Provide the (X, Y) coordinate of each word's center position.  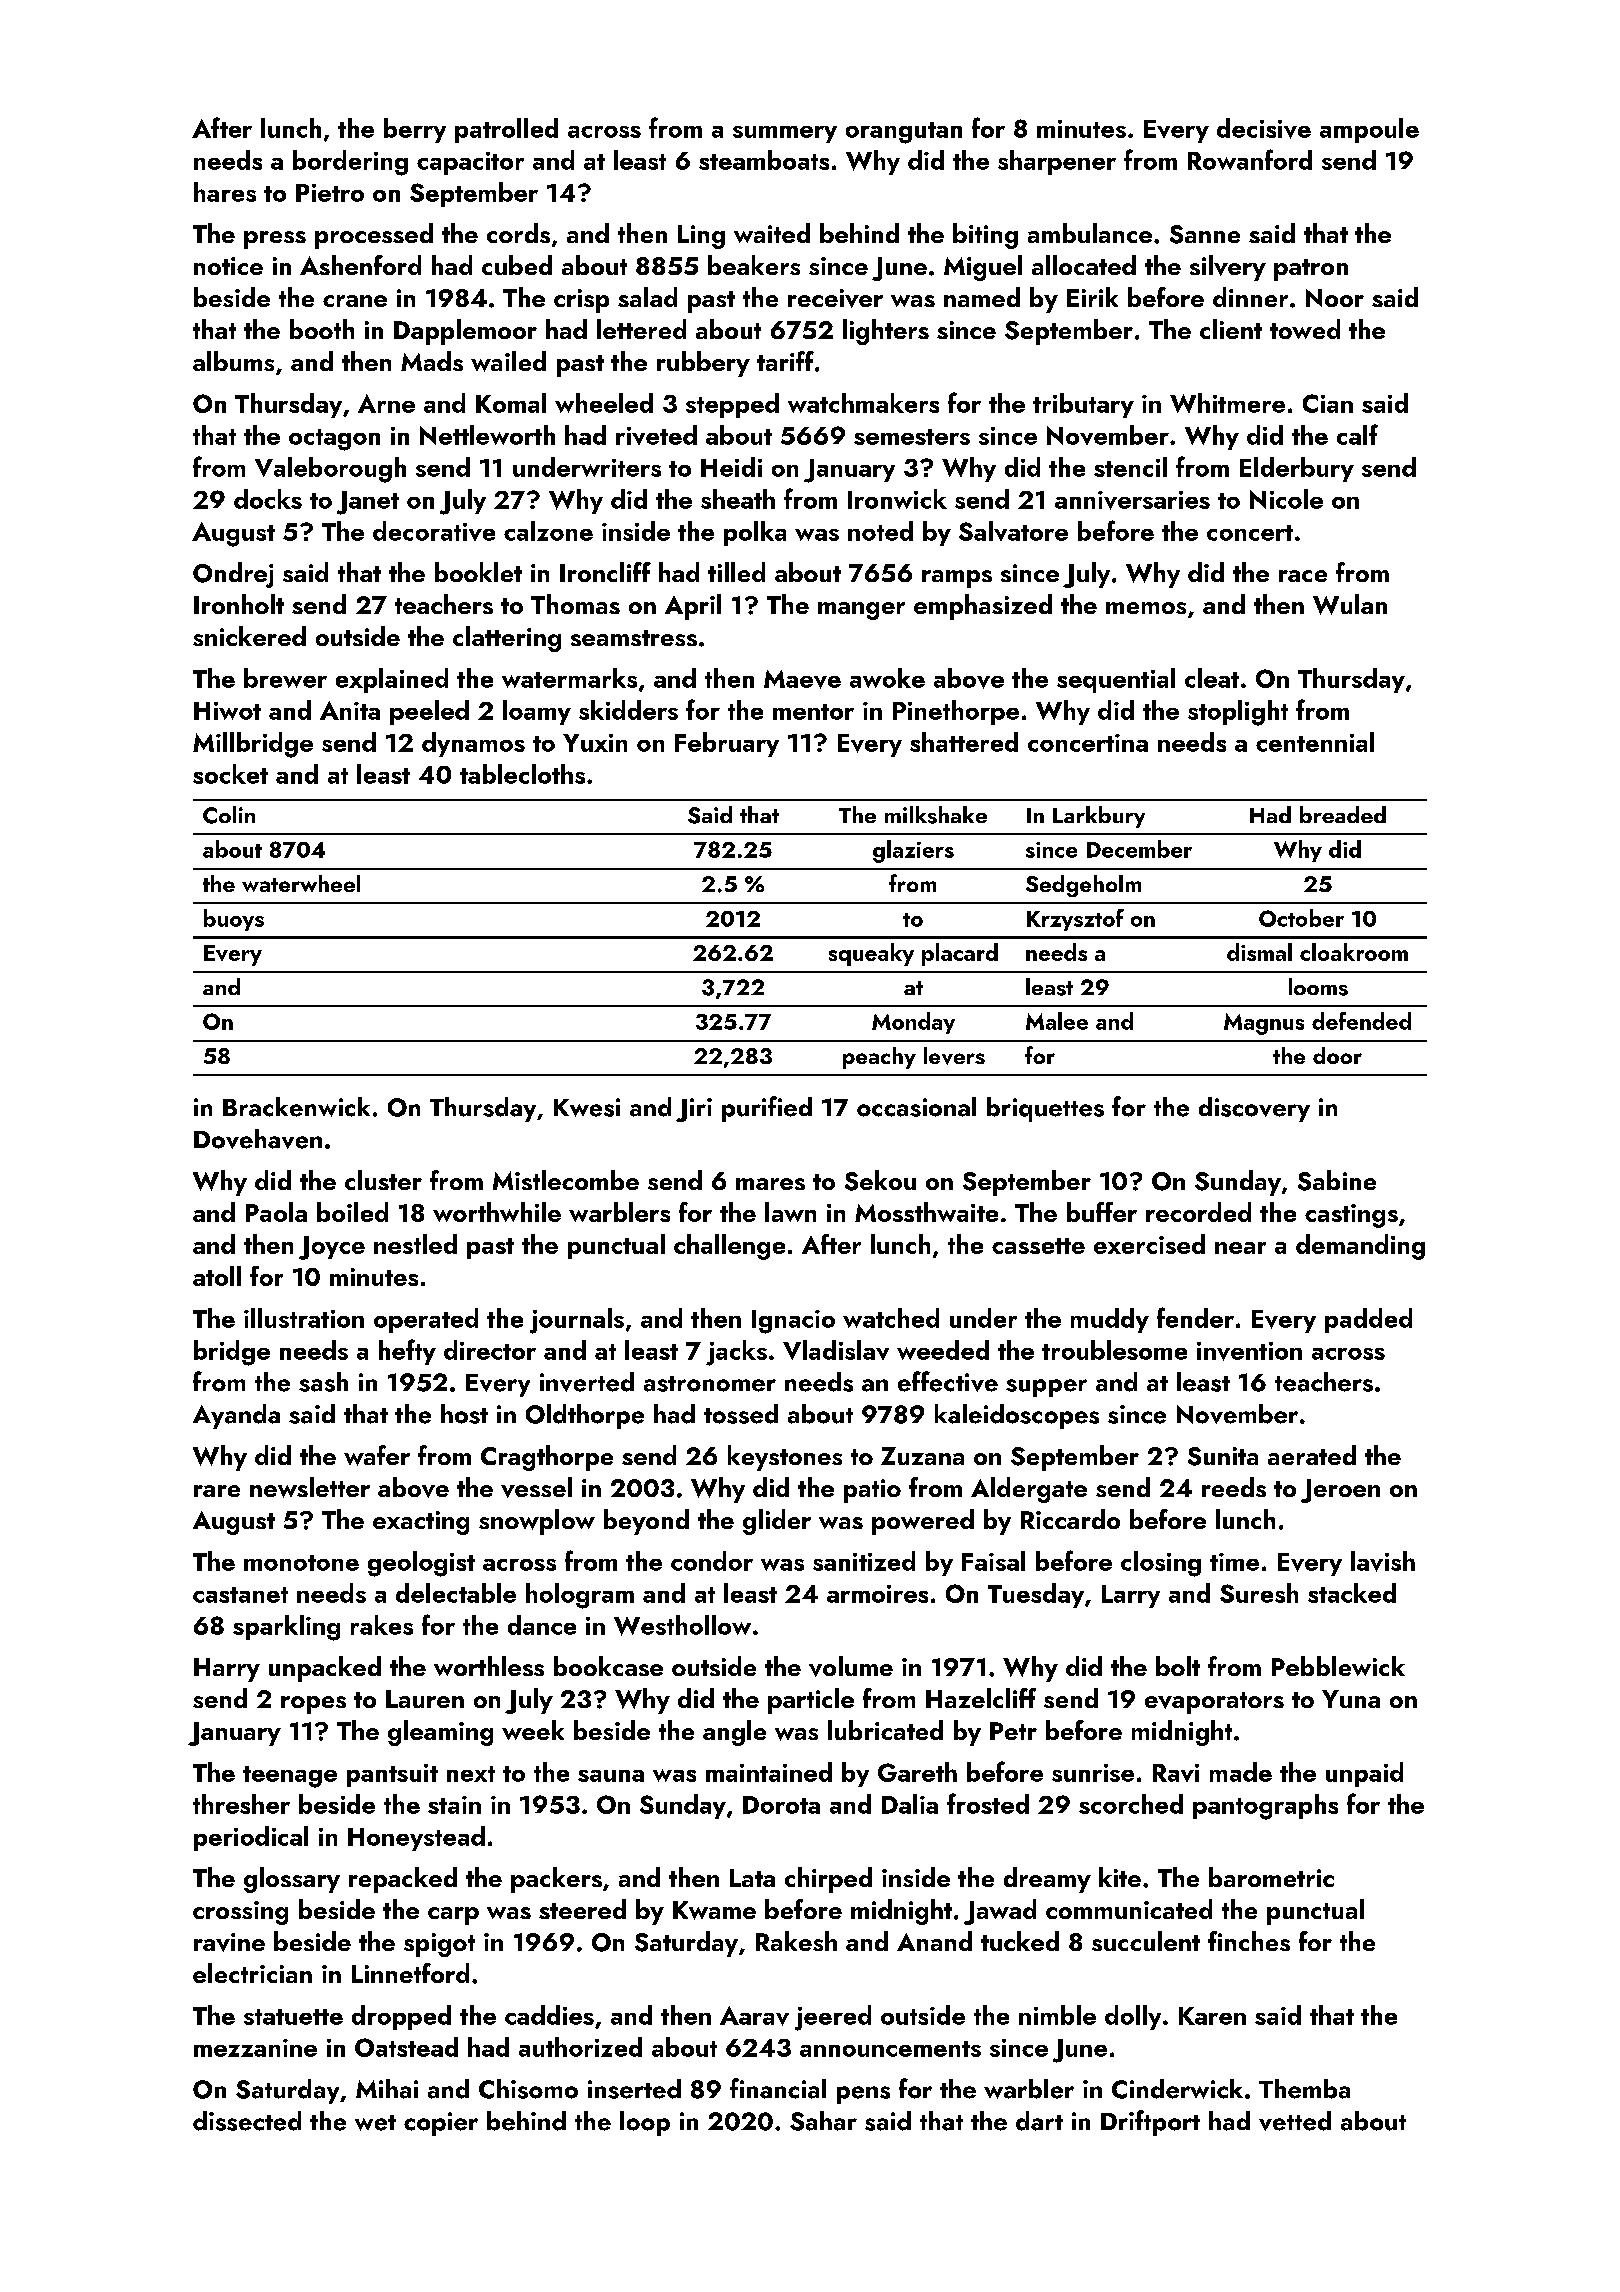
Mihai (387, 2089)
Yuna (1351, 1699)
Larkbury (1099, 817)
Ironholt (239, 604)
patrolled (506, 130)
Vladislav (836, 1350)
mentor (813, 712)
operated (426, 1320)
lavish (1383, 1561)
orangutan (904, 133)
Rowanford (1250, 159)
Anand (934, 1941)
